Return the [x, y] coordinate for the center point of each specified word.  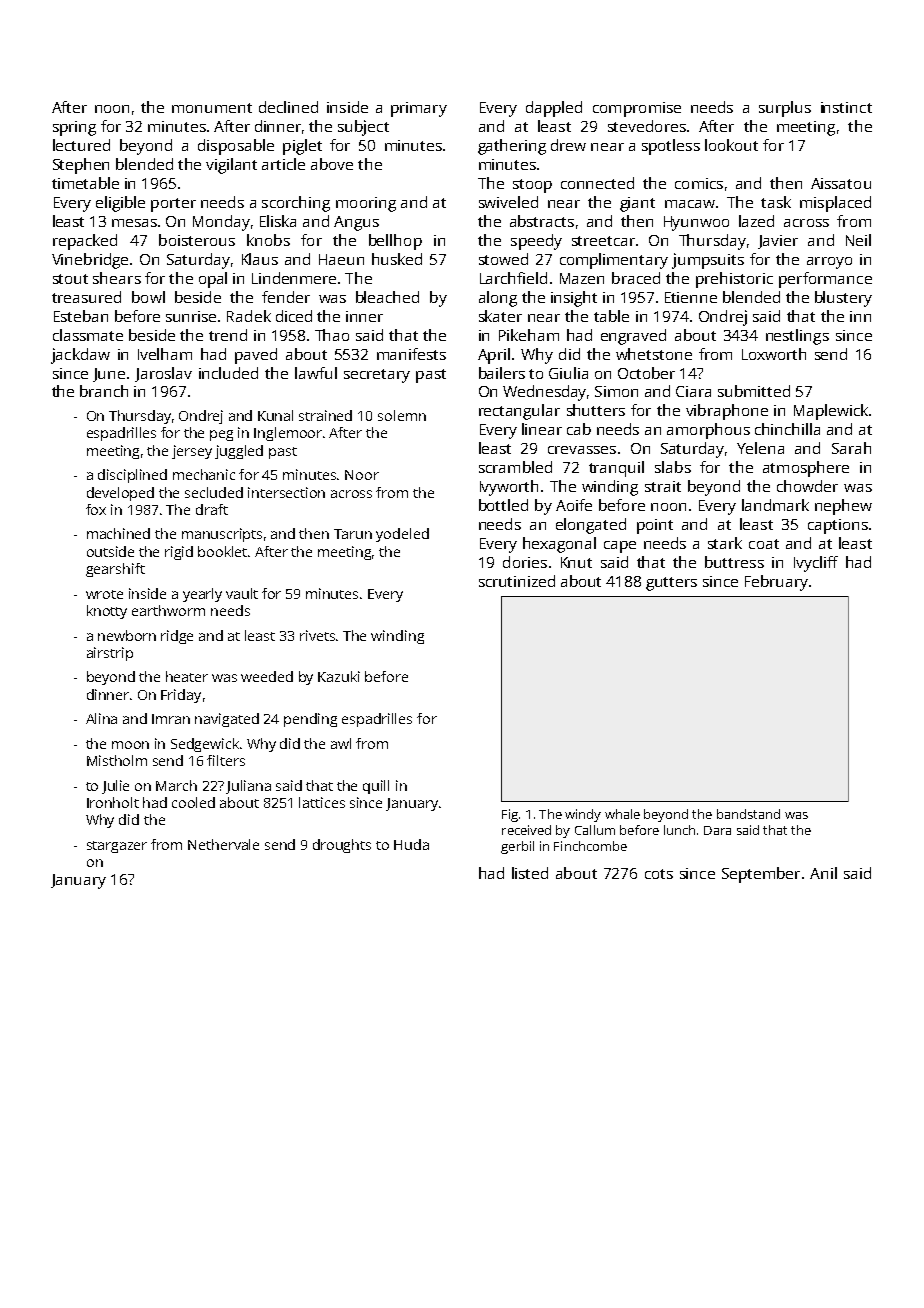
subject [363, 128]
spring [74, 128]
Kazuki [339, 676]
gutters [671, 584]
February [776, 583]
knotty [107, 612]
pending [310, 720]
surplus [785, 109]
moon [130, 745]
